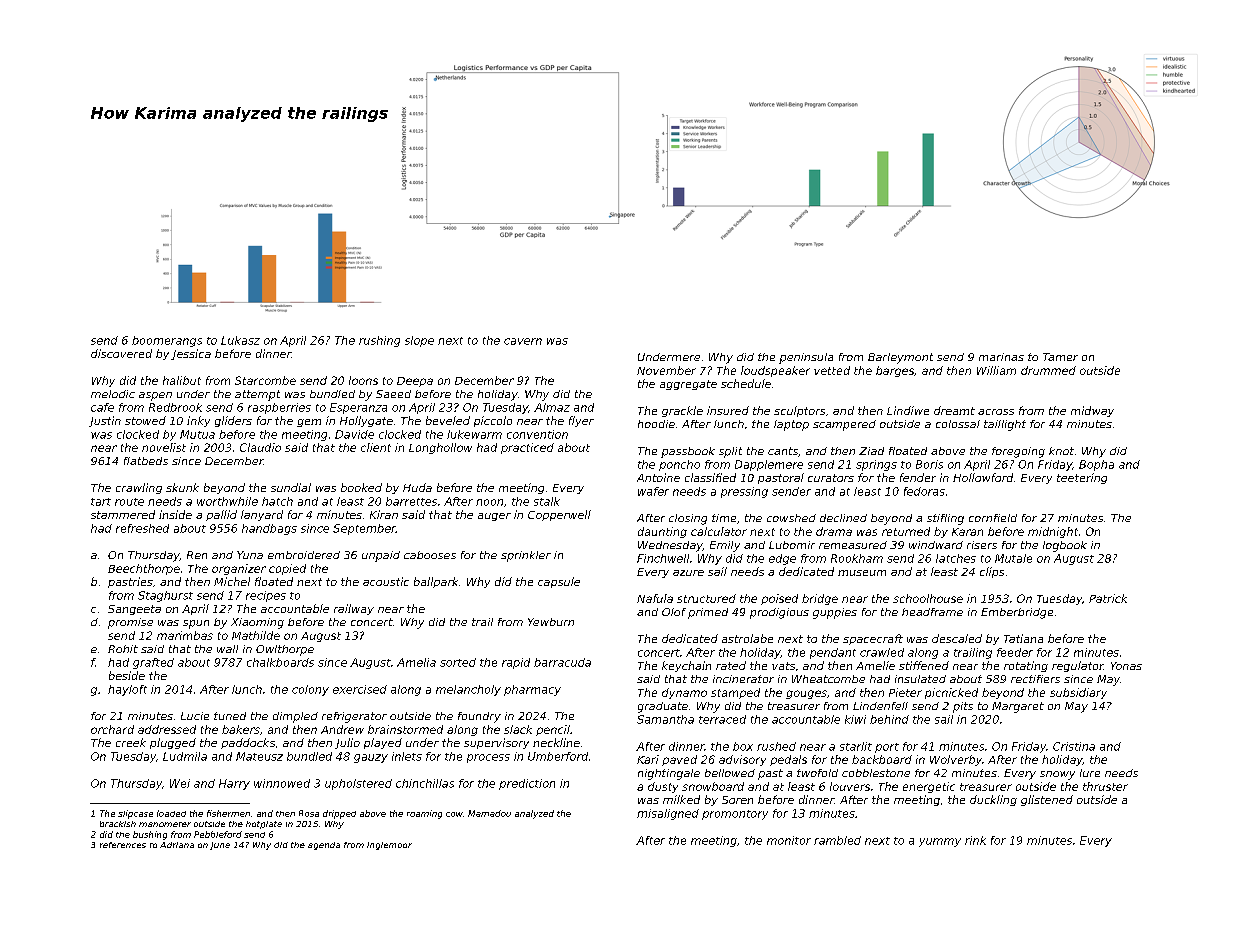 This image has width=1233, height=952. I want to click on duckling, so click(993, 800).
